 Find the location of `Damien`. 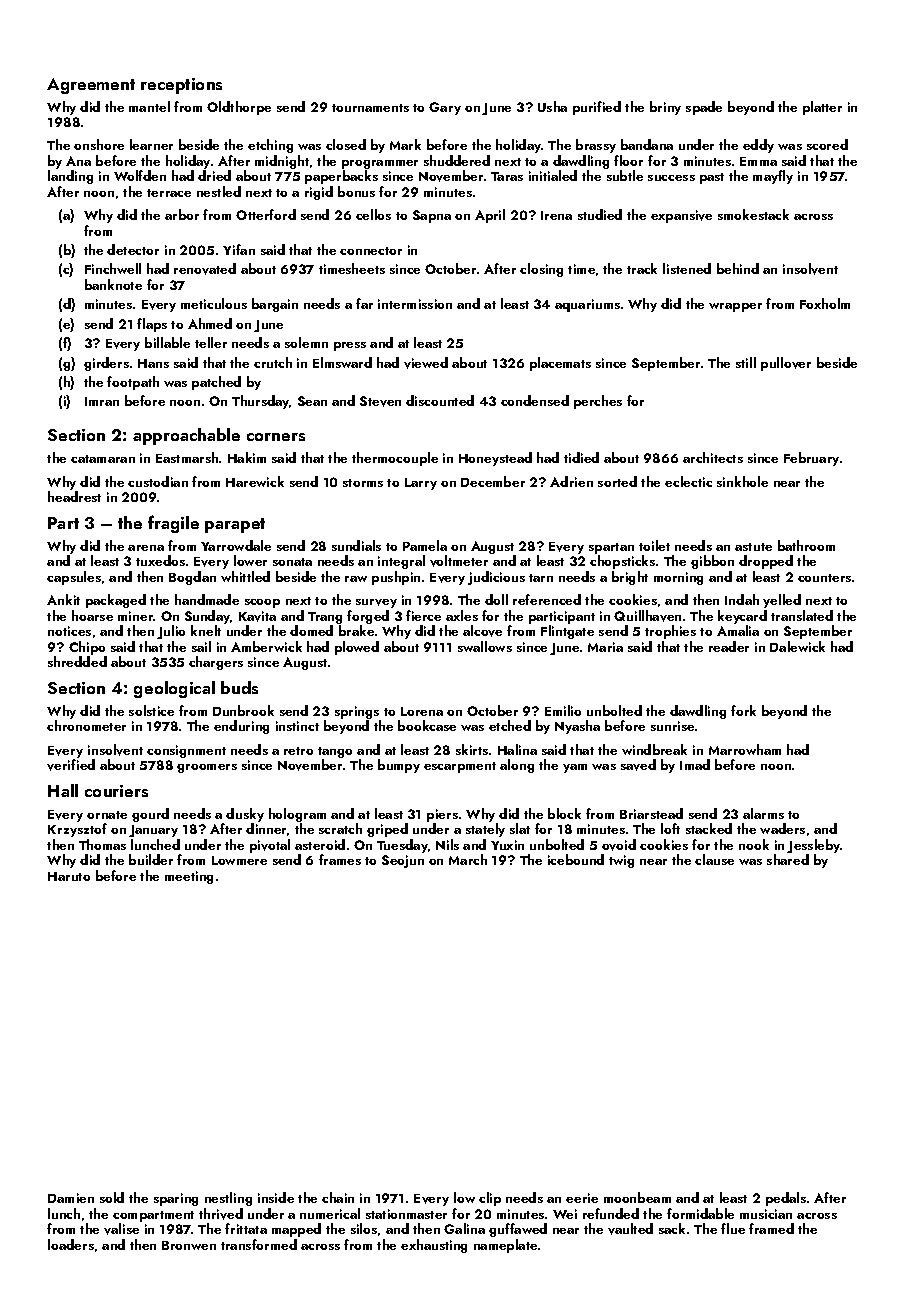

Damien is located at coordinates (71, 1198).
